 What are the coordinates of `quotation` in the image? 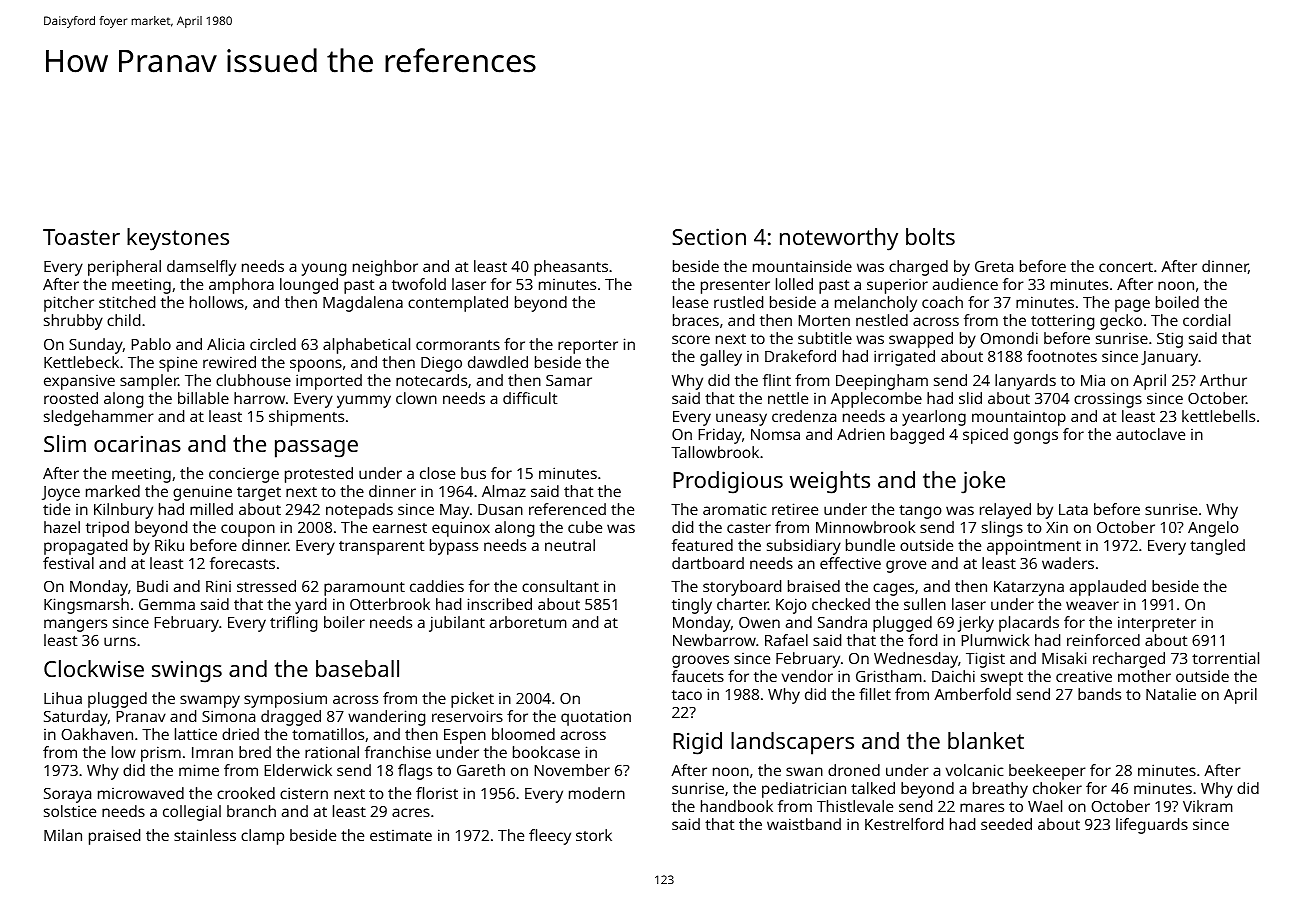 It's located at (596, 718).
